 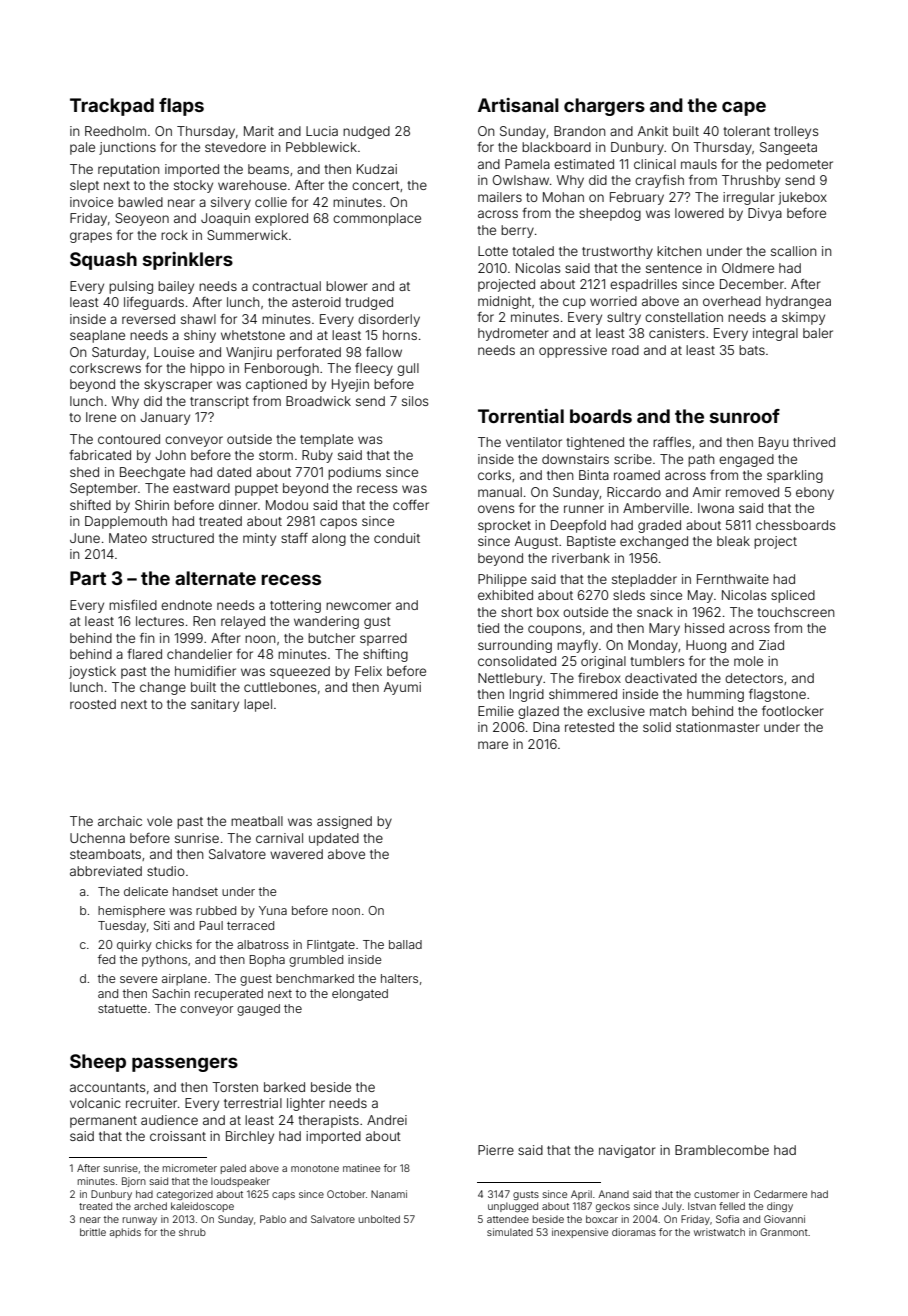 What do you see at coordinates (745, 416) in the document?
I see `sunroof` at bounding box center [745, 416].
